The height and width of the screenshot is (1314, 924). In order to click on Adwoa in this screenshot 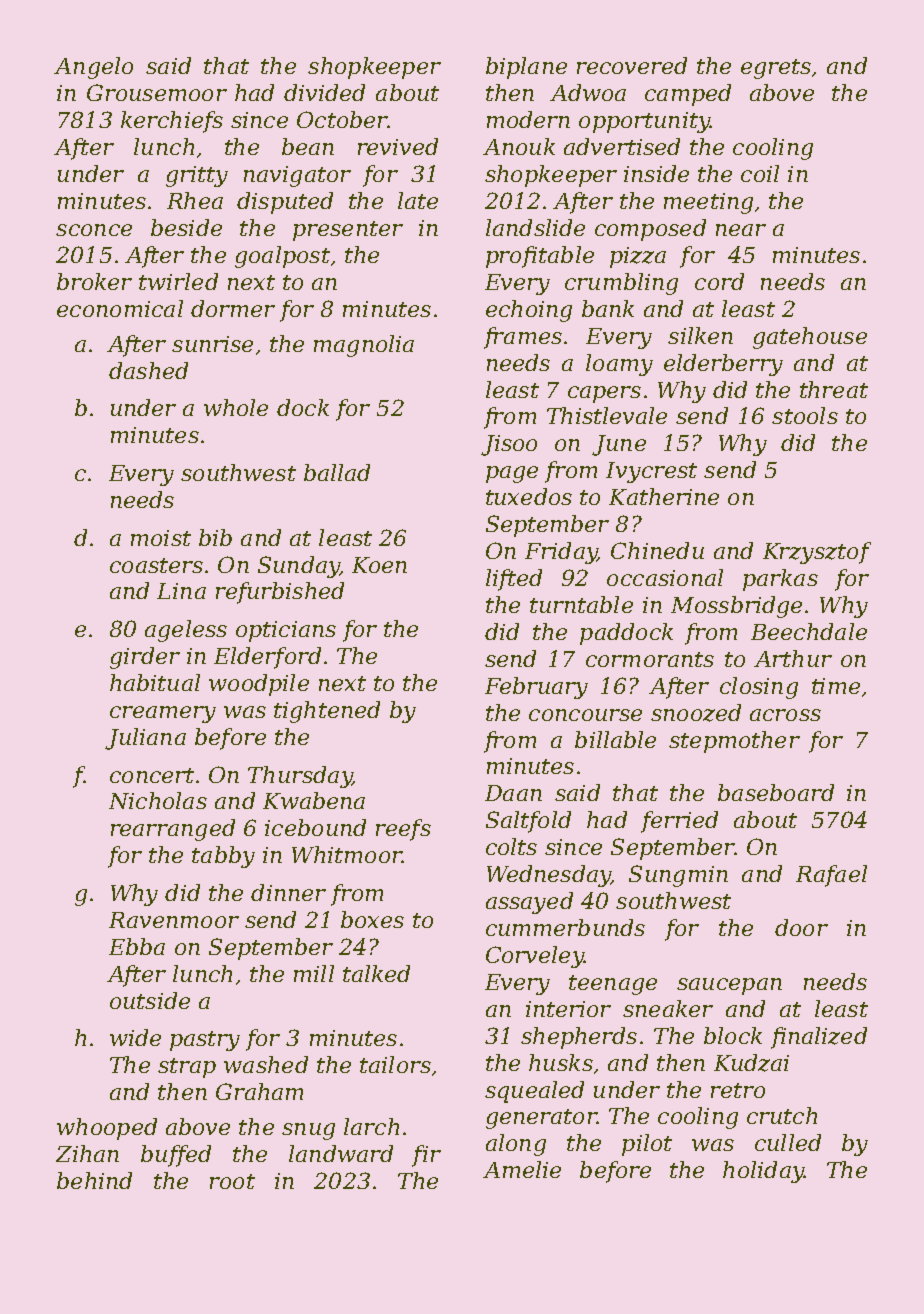, I will do `click(588, 92)`.
